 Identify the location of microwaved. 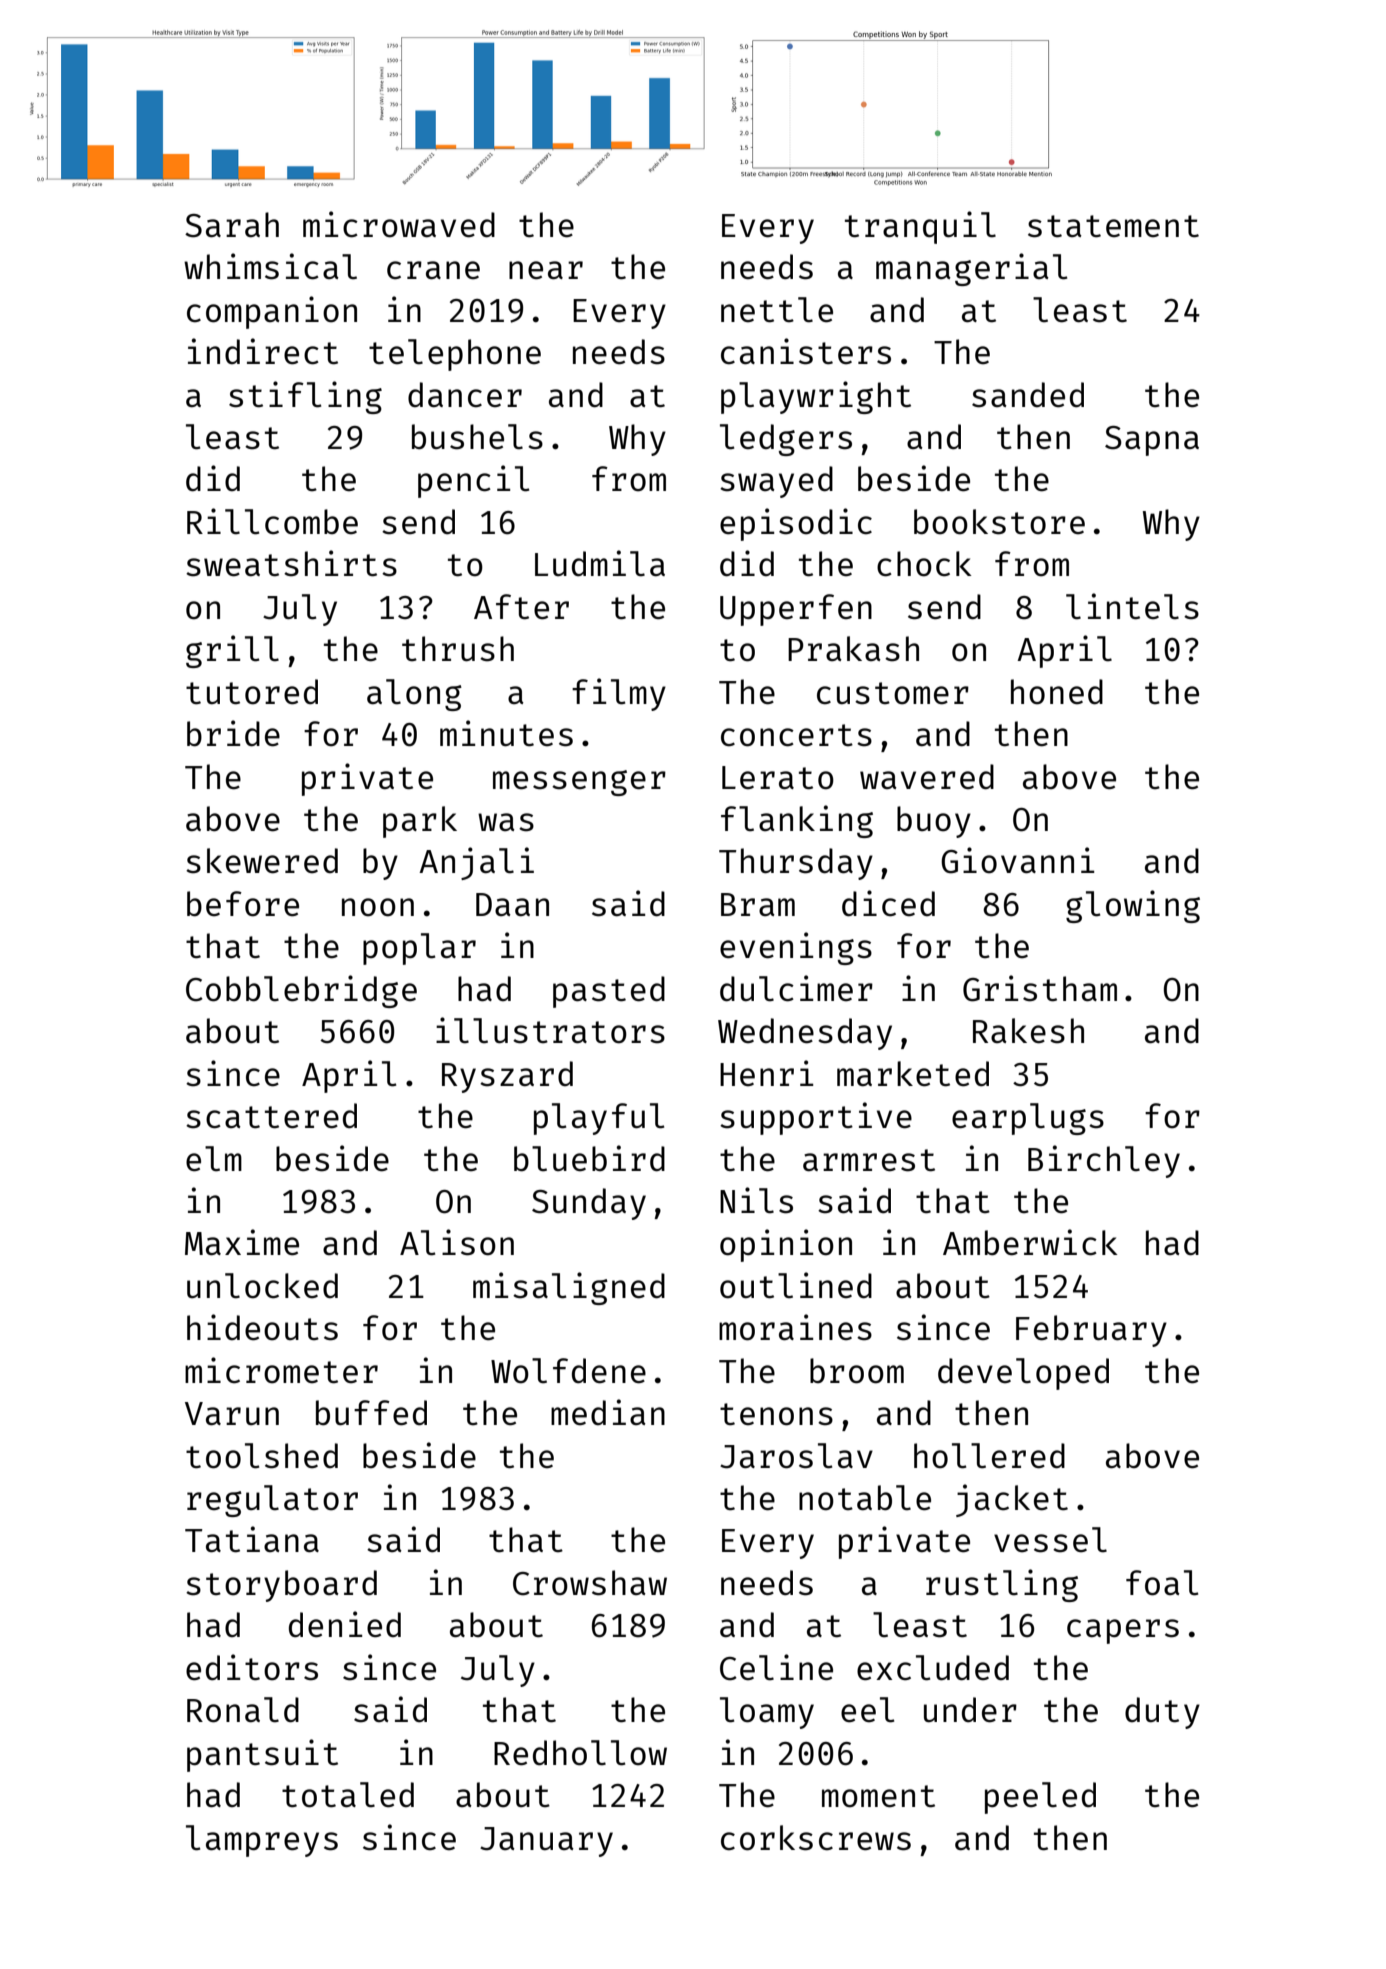
(399, 224).
